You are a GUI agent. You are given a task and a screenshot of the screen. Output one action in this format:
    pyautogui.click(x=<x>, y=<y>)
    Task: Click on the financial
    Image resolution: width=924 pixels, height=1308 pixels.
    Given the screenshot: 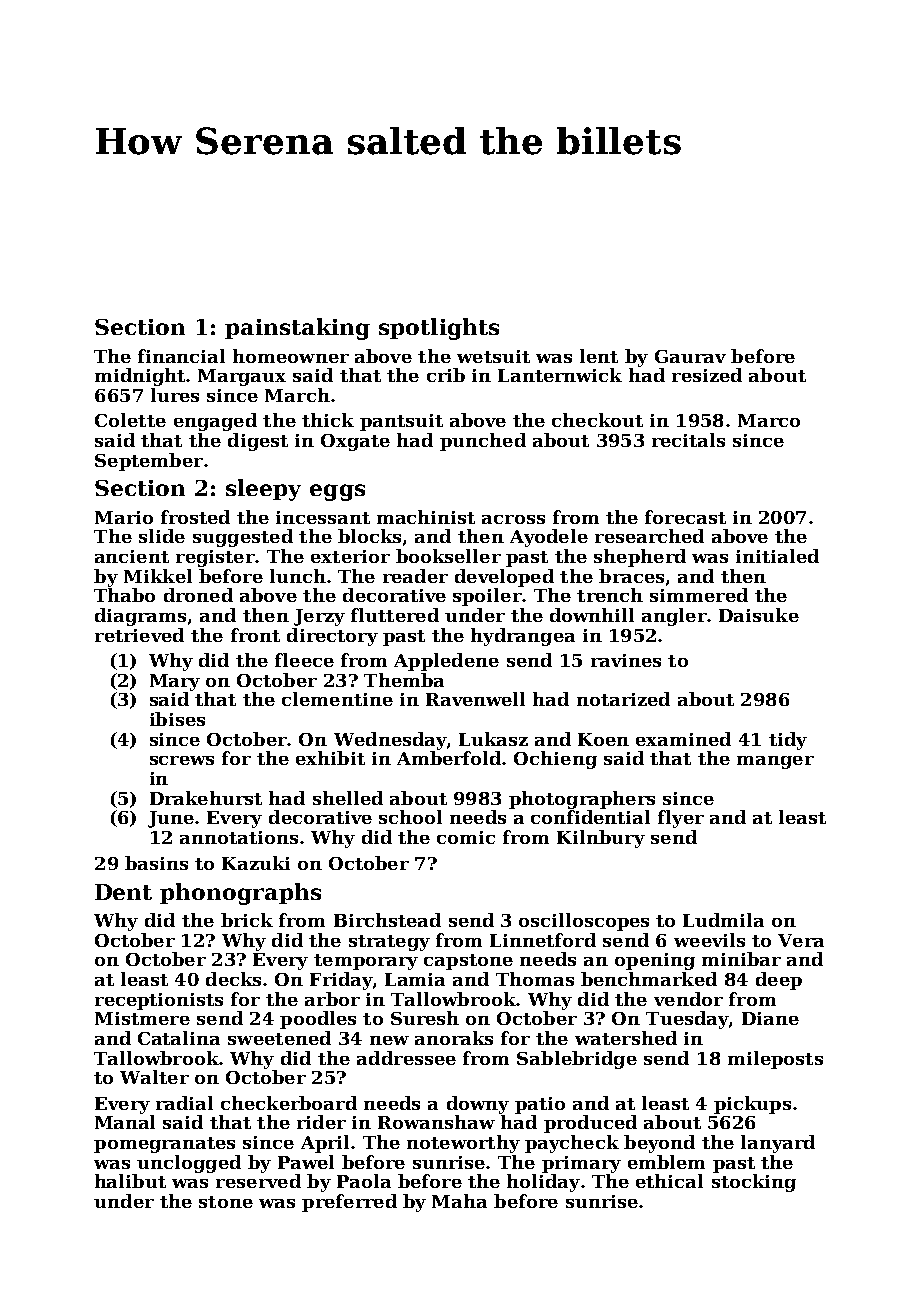 What is the action you would take?
    pyautogui.click(x=181, y=356)
